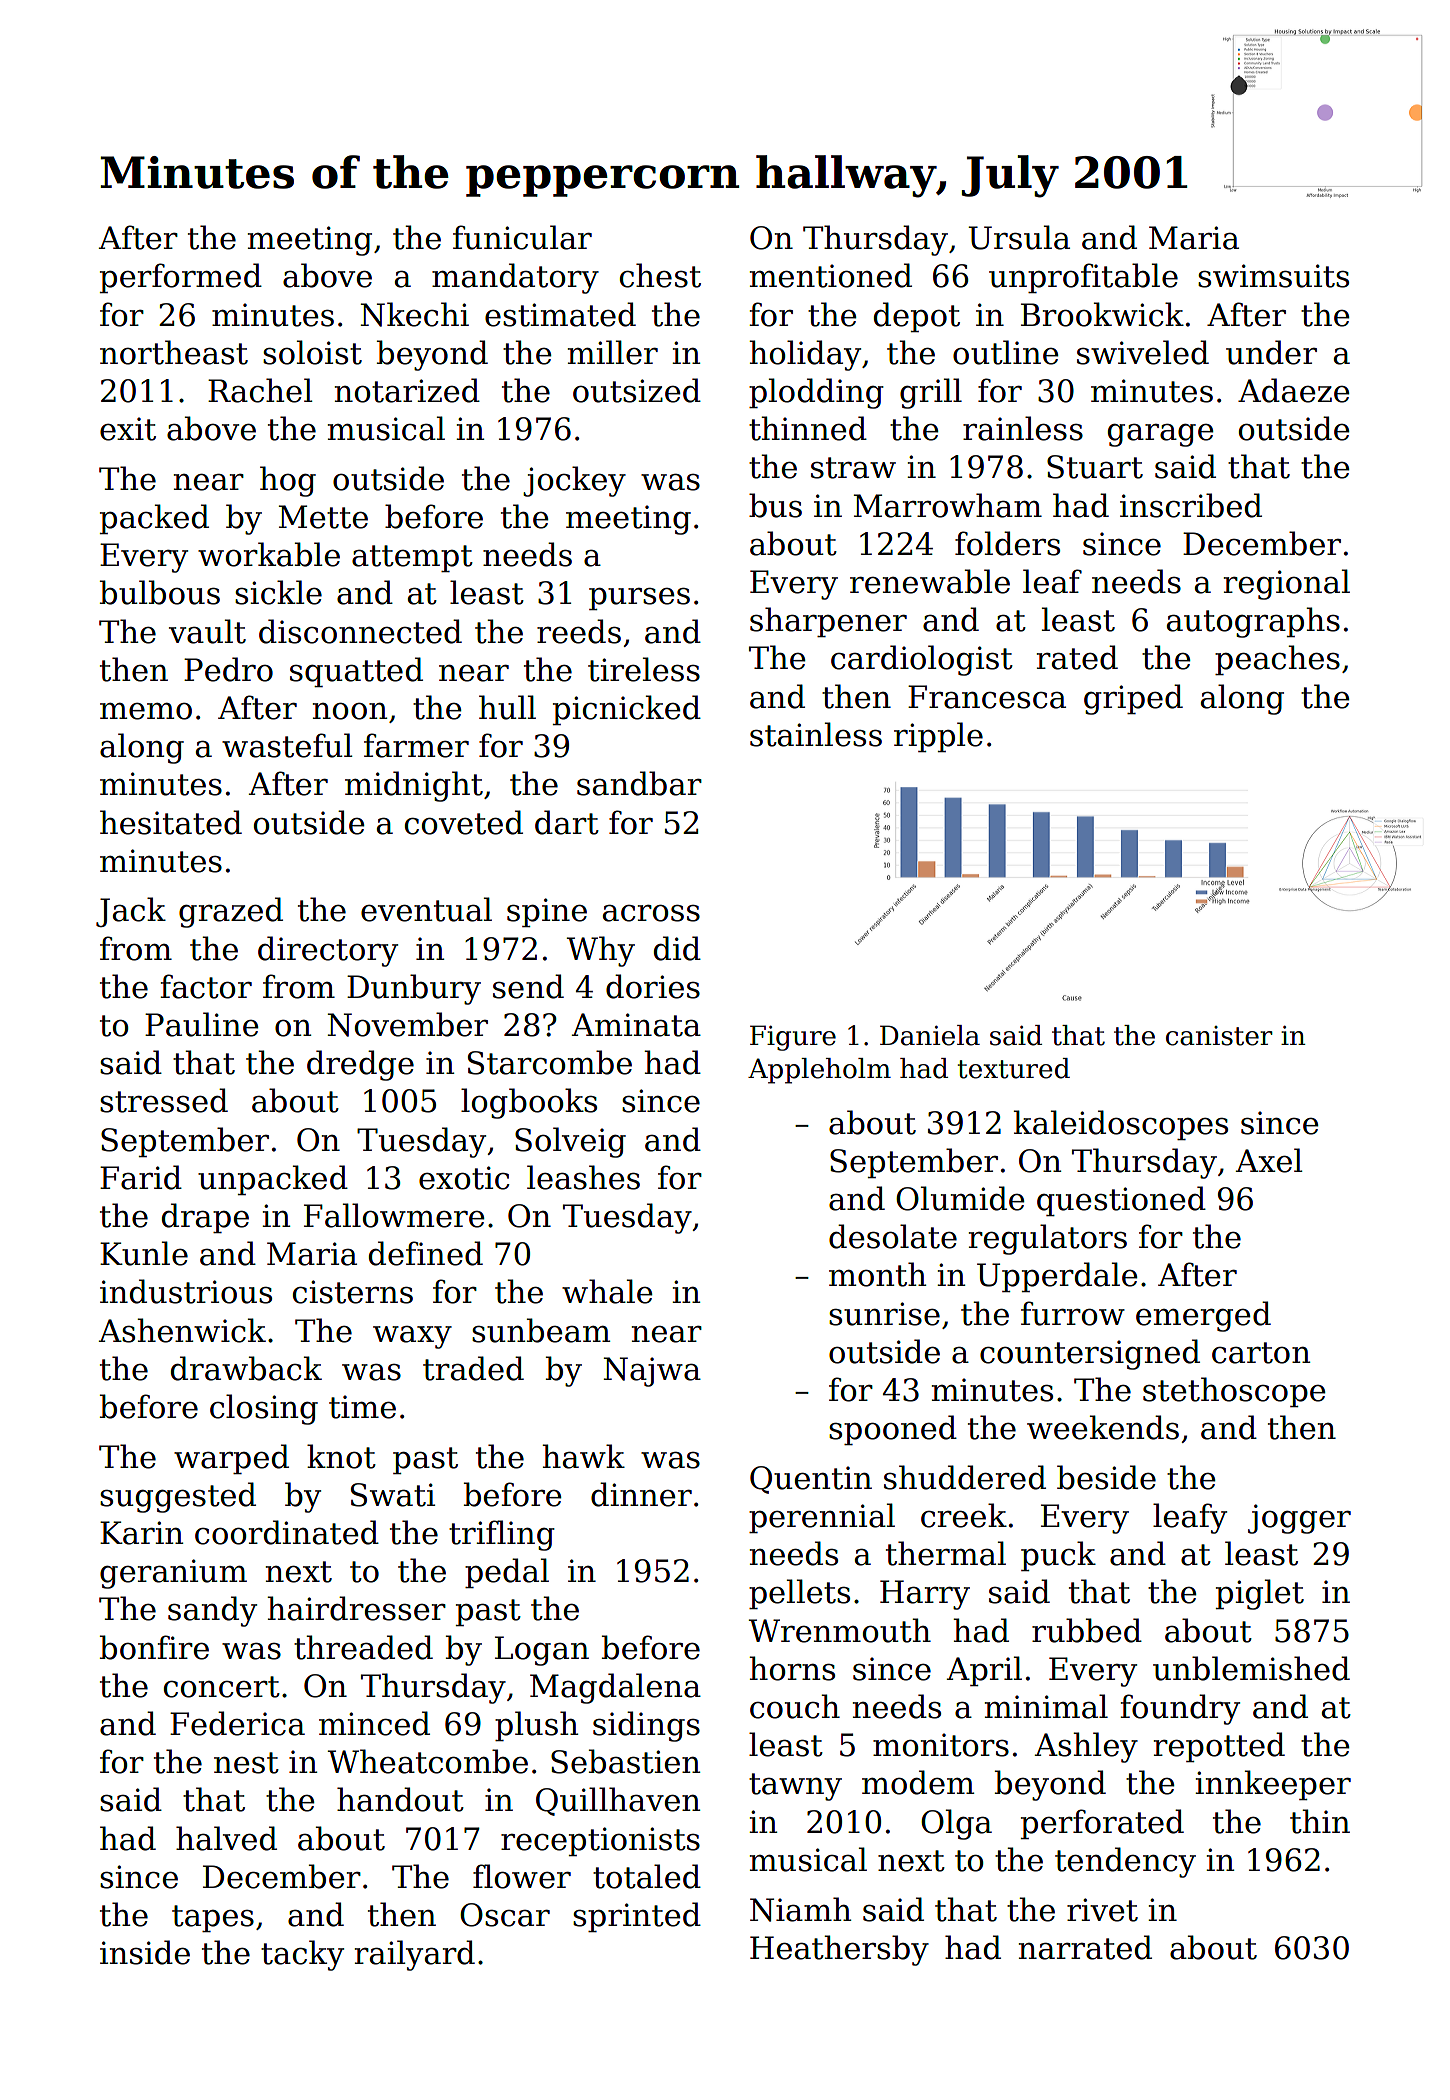  I want to click on autographs, so click(1253, 622).
